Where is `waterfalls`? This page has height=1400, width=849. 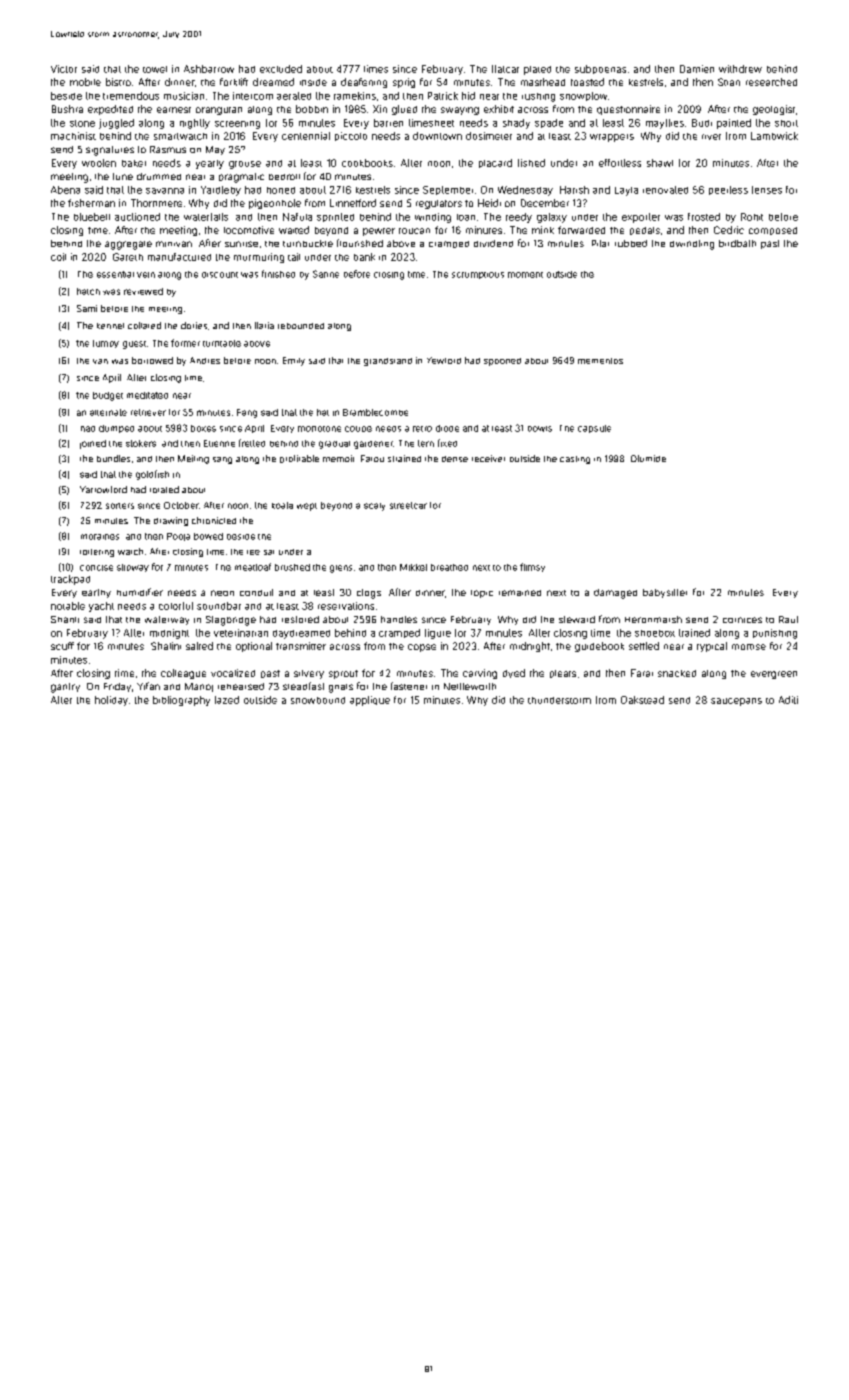 waterfalls is located at coordinates (206, 217).
